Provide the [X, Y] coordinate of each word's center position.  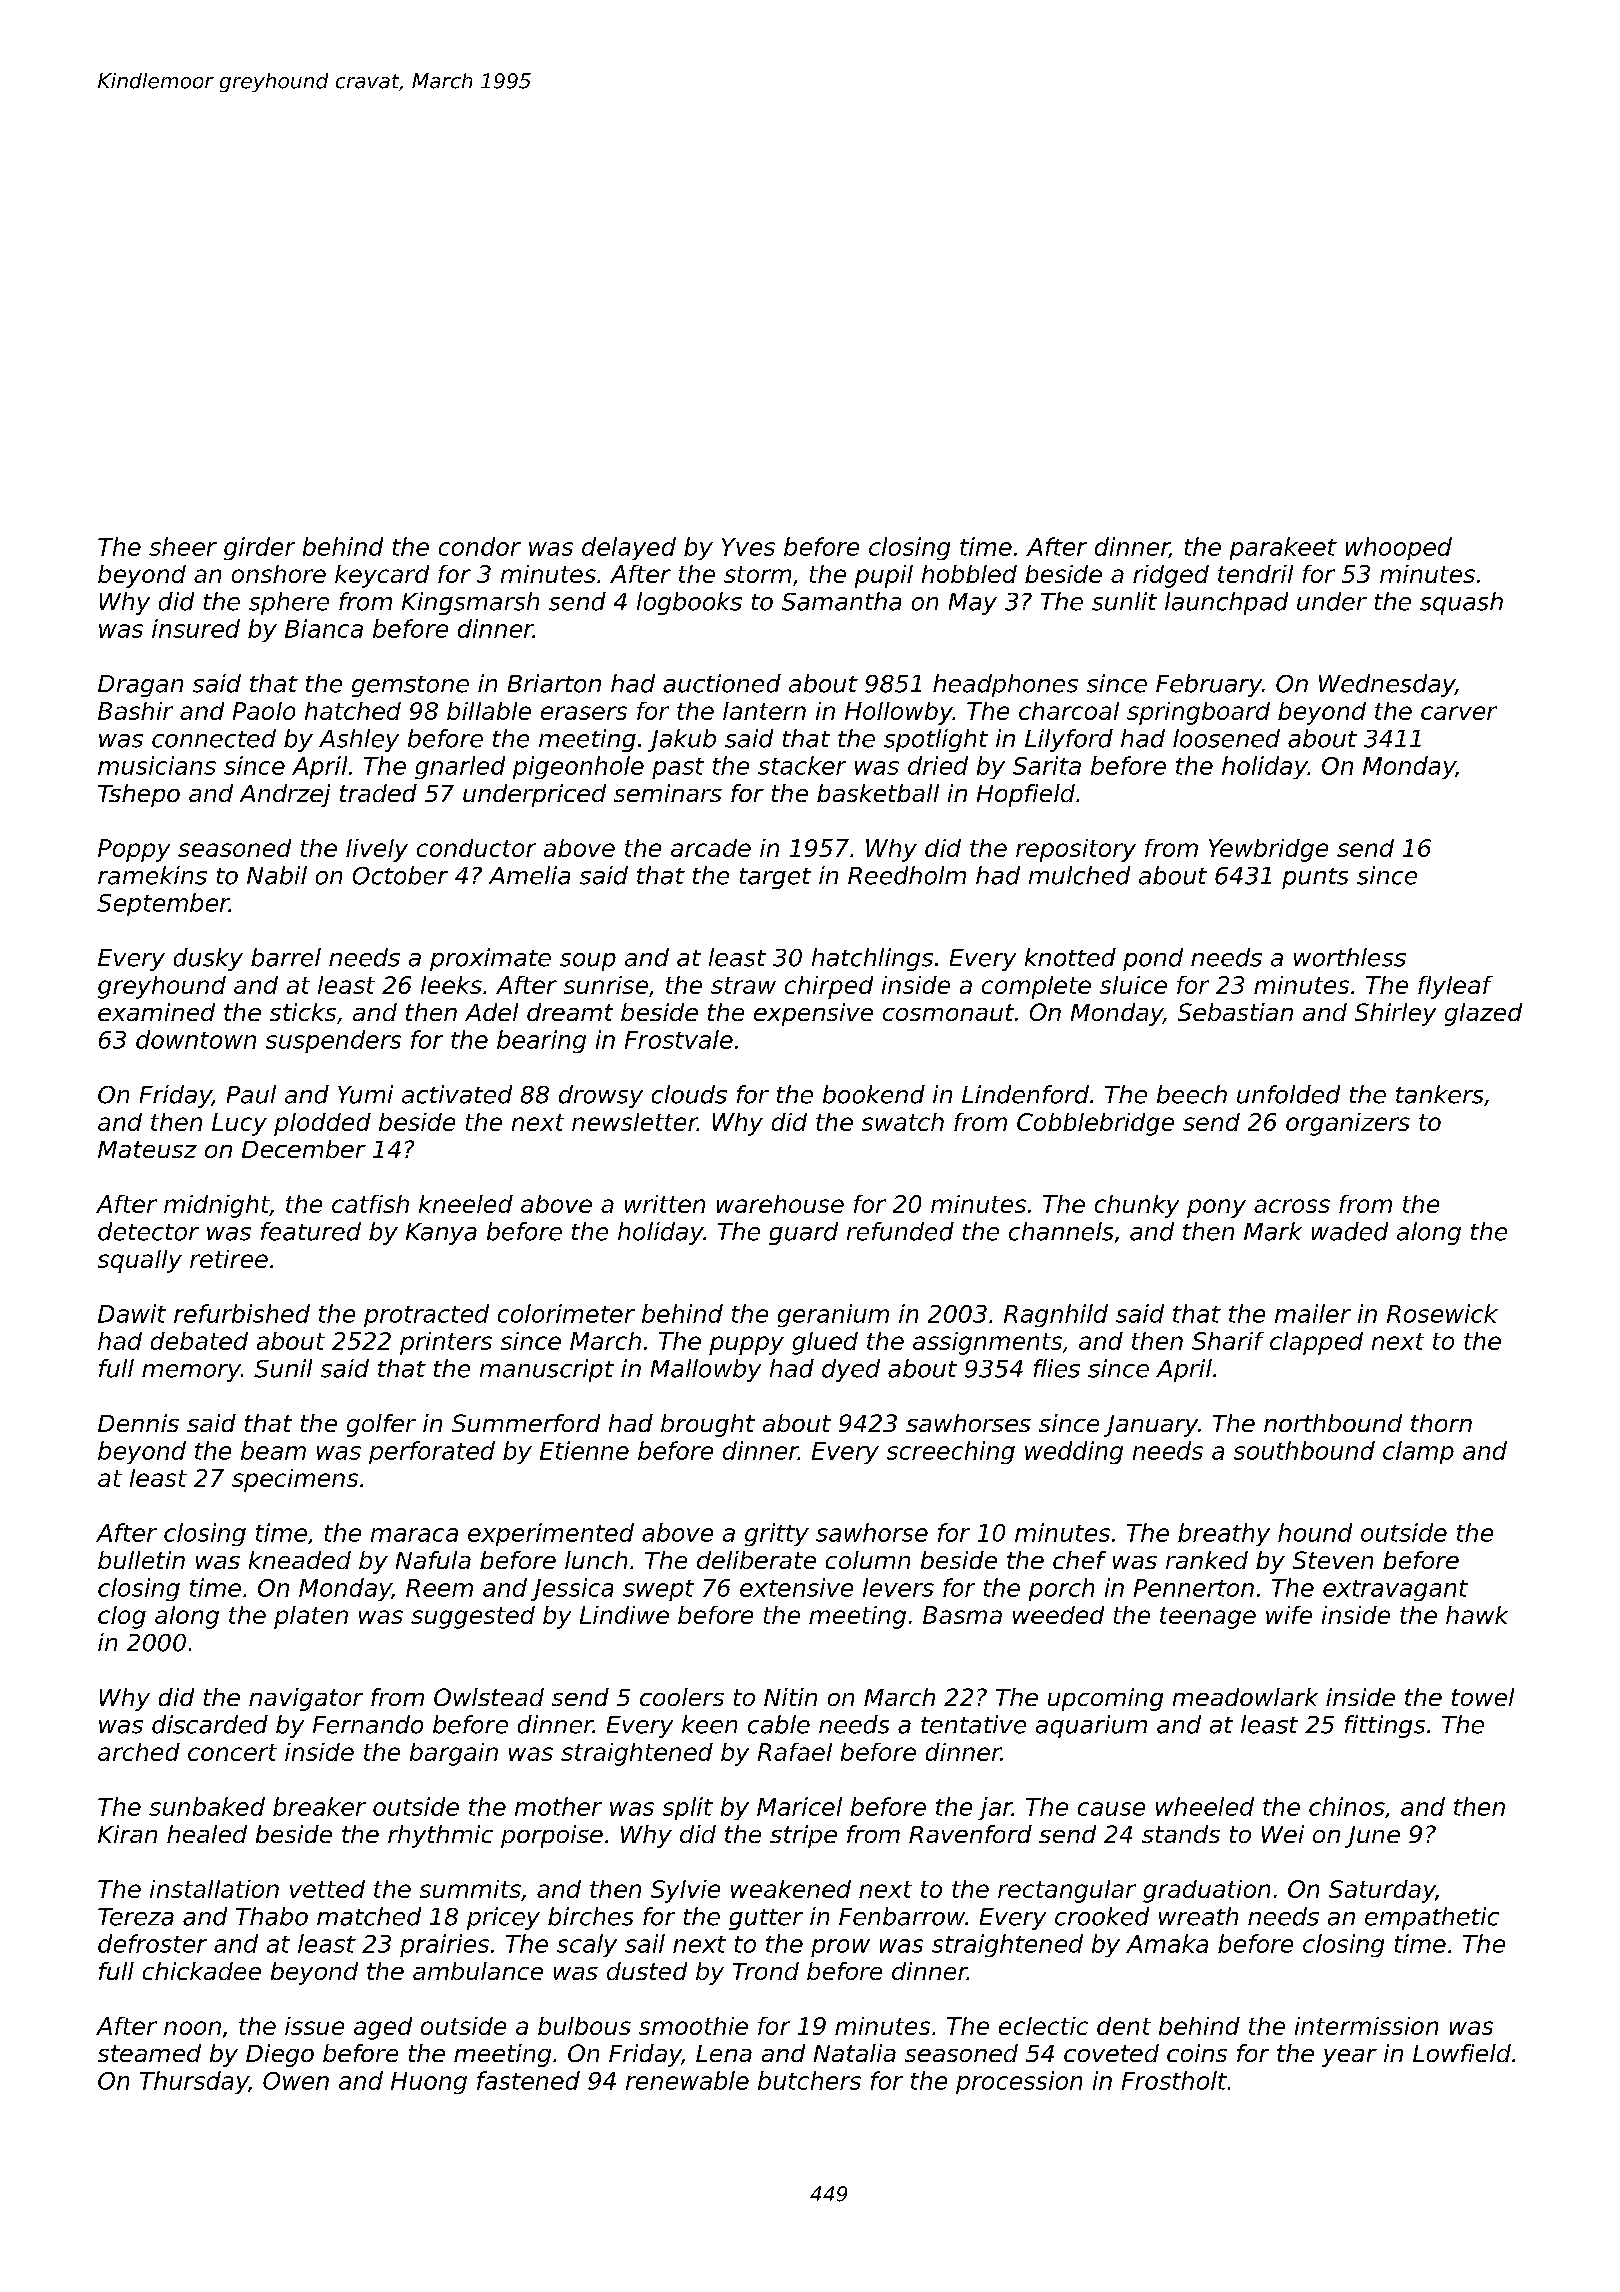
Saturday [1382, 1891]
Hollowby [899, 713]
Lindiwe [624, 1615]
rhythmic [440, 1836]
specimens [295, 1480]
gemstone [410, 686]
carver [1459, 713]
